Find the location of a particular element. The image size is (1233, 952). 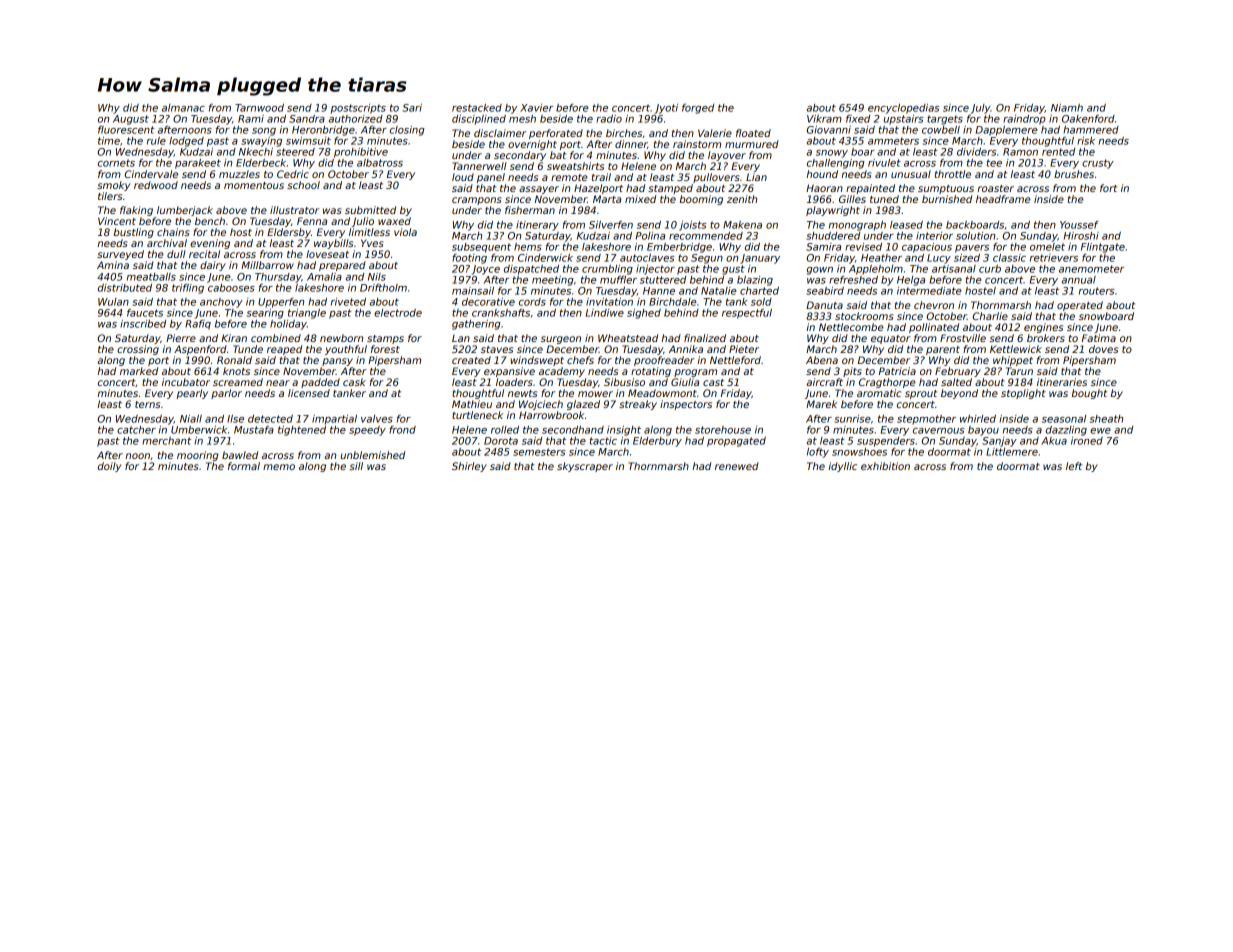

injector is located at coordinates (655, 270).
